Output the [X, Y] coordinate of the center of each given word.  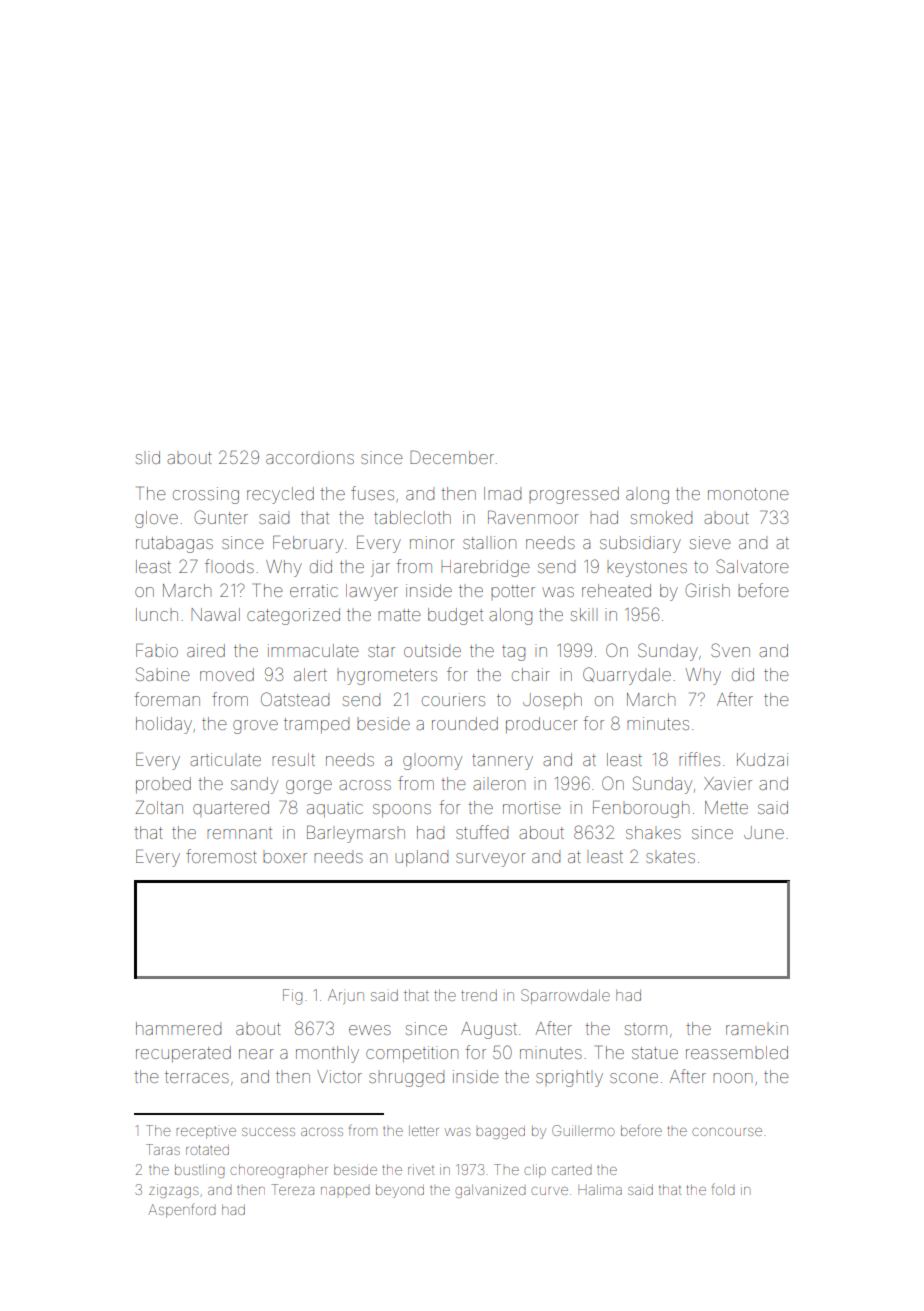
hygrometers [387, 677]
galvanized [490, 1191]
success [268, 1132]
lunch [157, 614]
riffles [699, 759]
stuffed [482, 832]
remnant [239, 833]
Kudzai [762, 759]
